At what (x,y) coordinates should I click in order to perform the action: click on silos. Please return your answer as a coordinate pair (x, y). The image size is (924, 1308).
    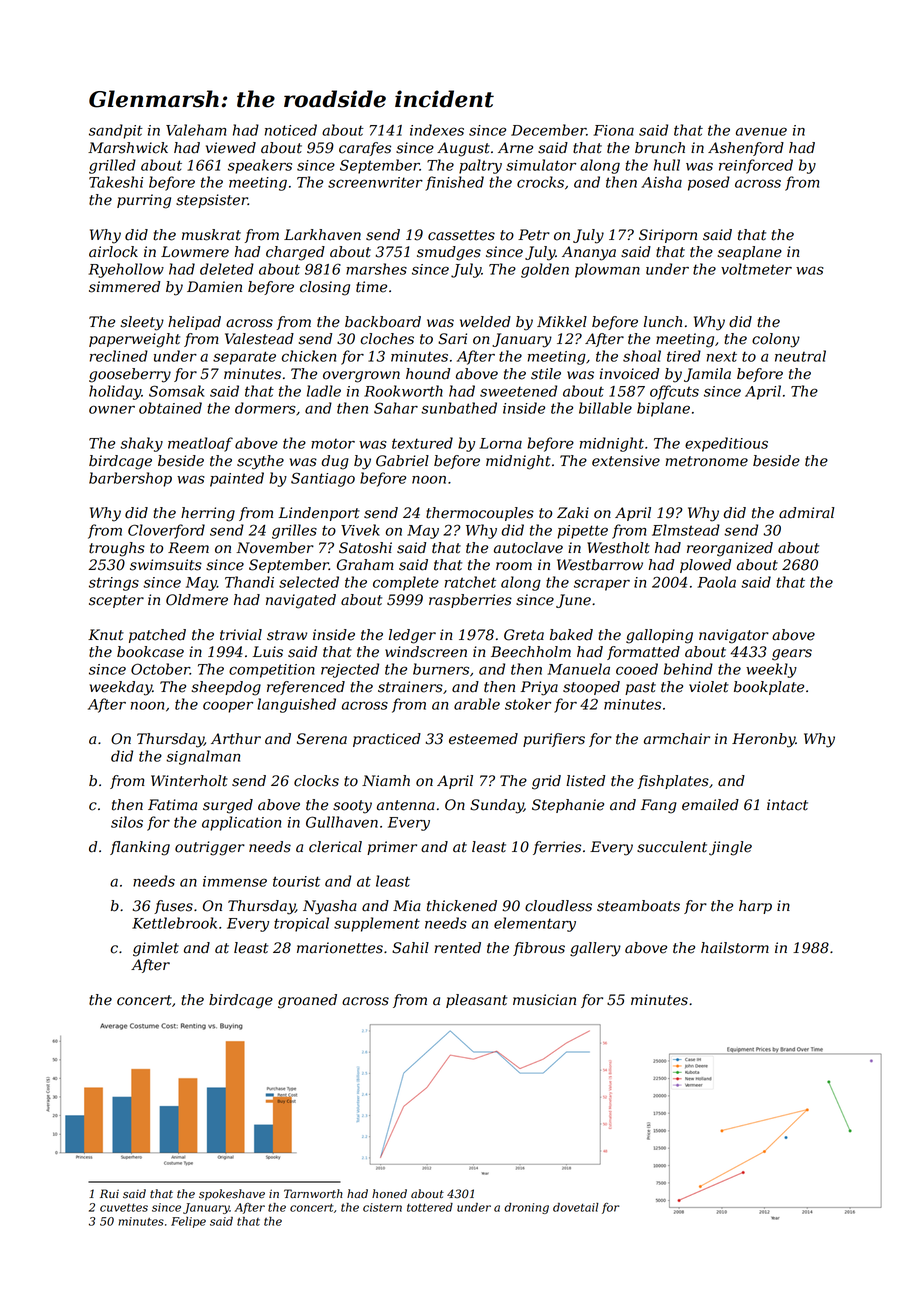
    Looking at the image, I should click on (127, 822).
